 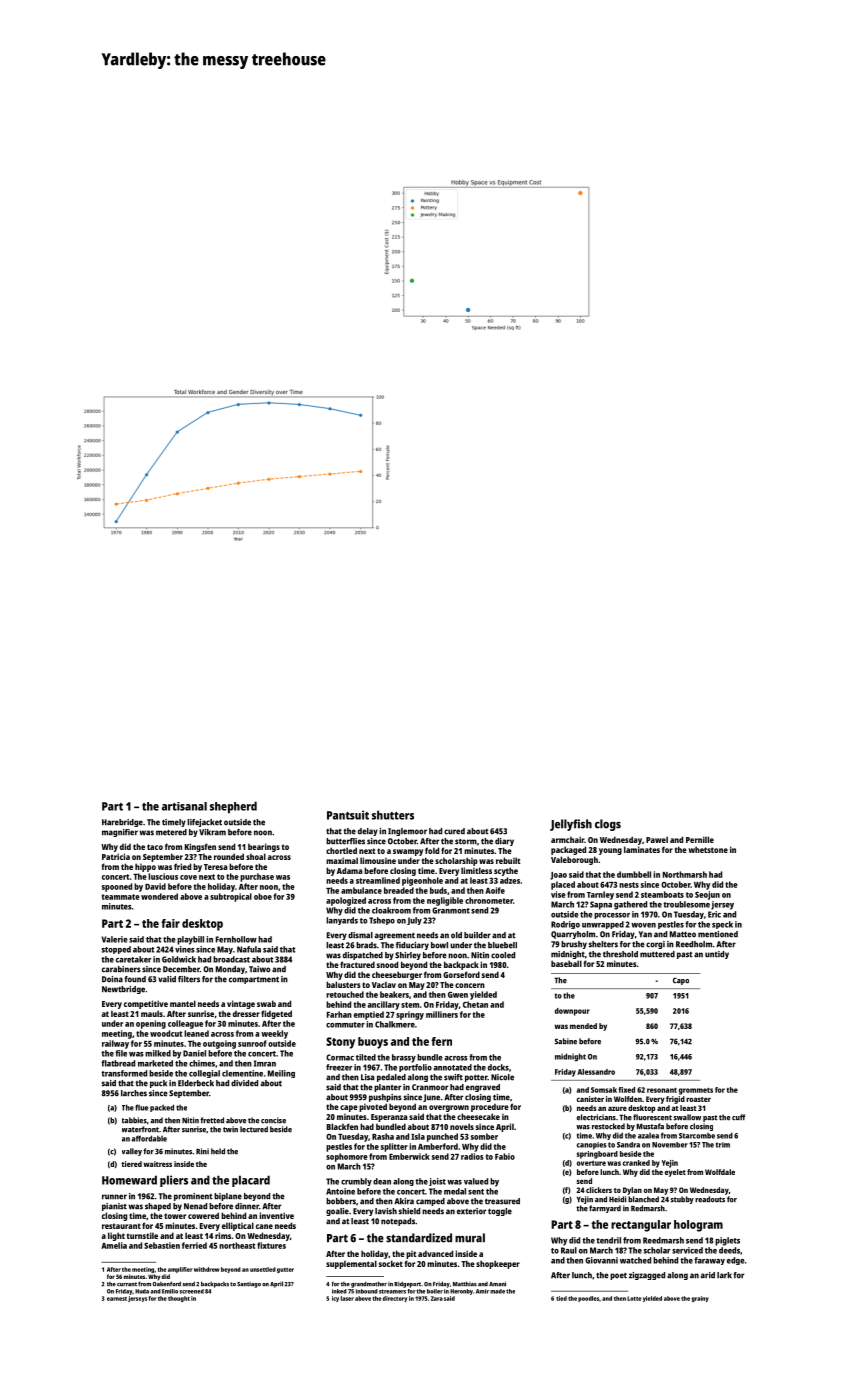 What do you see at coordinates (700, 839) in the screenshot?
I see `Pernille` at bounding box center [700, 839].
